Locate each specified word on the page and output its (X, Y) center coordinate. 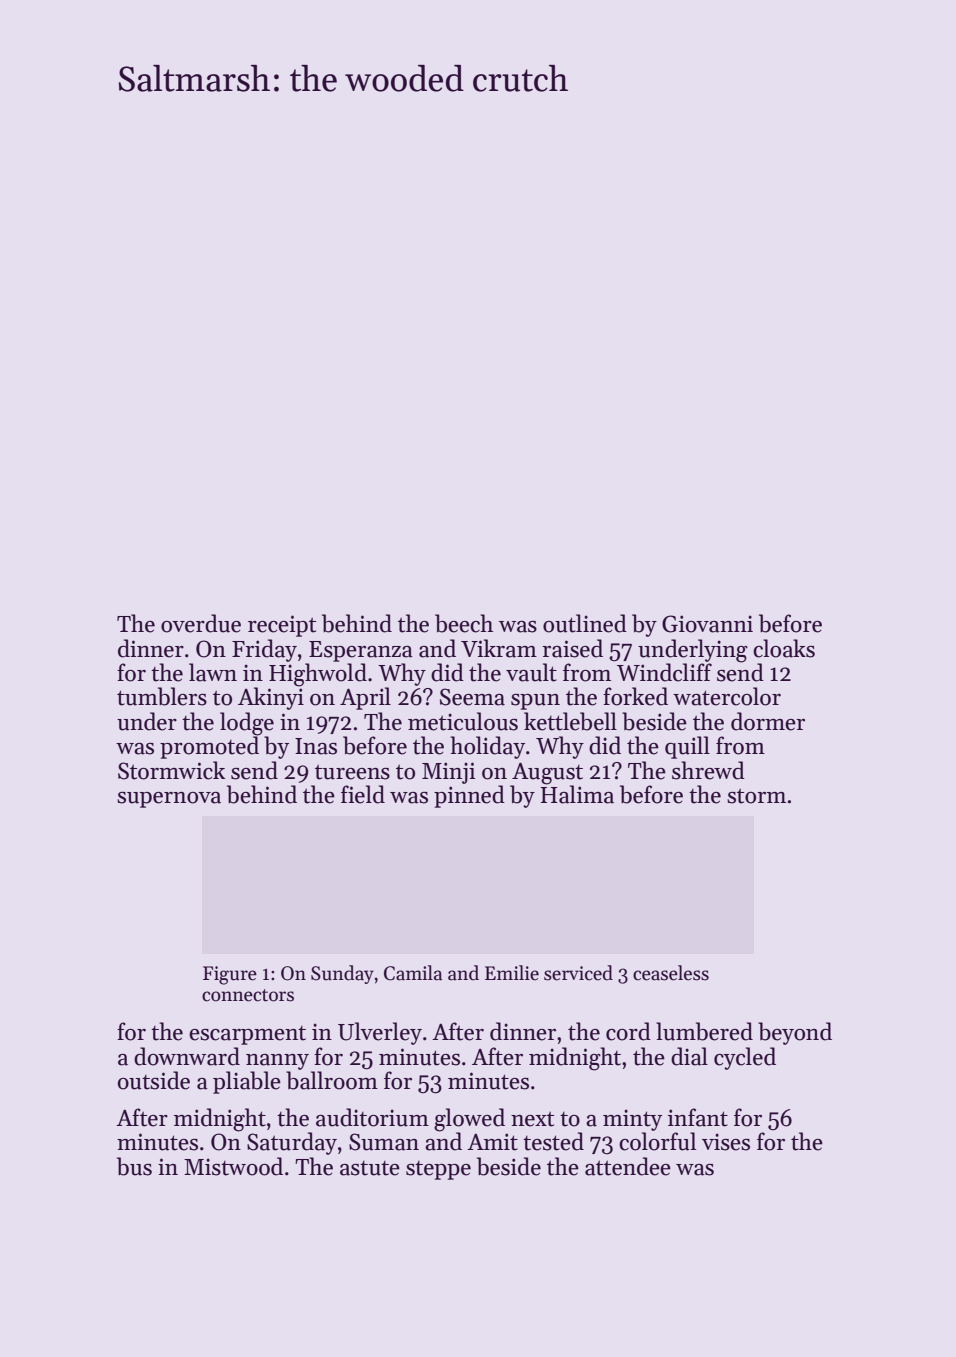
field (363, 794)
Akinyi (271, 698)
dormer (768, 721)
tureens (352, 772)
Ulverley (380, 1033)
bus (134, 1166)
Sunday (342, 974)
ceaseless (671, 973)
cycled (745, 1058)
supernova (169, 800)
